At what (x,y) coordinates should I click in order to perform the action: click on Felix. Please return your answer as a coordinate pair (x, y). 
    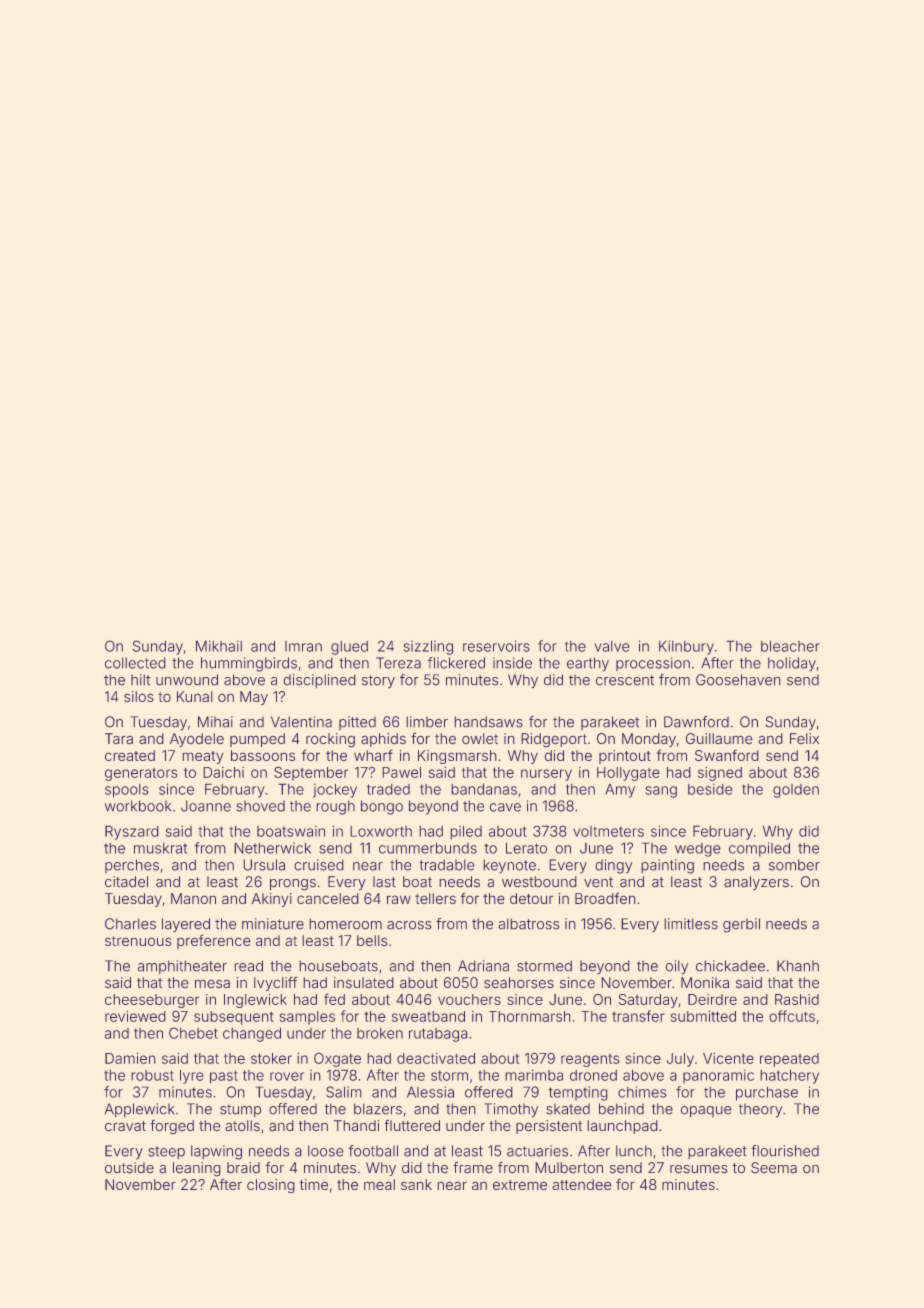
    Looking at the image, I should click on (804, 738).
